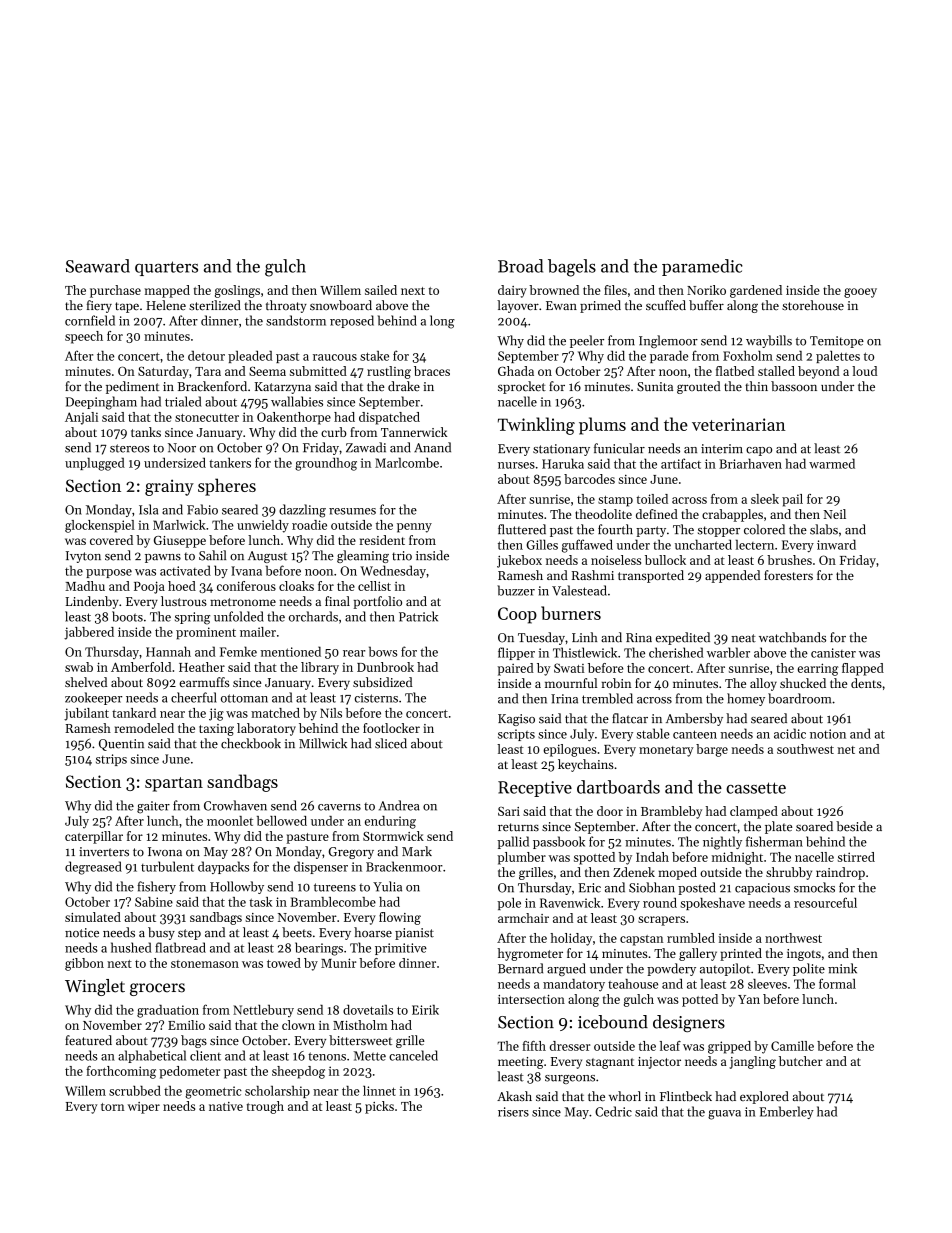  I want to click on fiery, so click(99, 306).
